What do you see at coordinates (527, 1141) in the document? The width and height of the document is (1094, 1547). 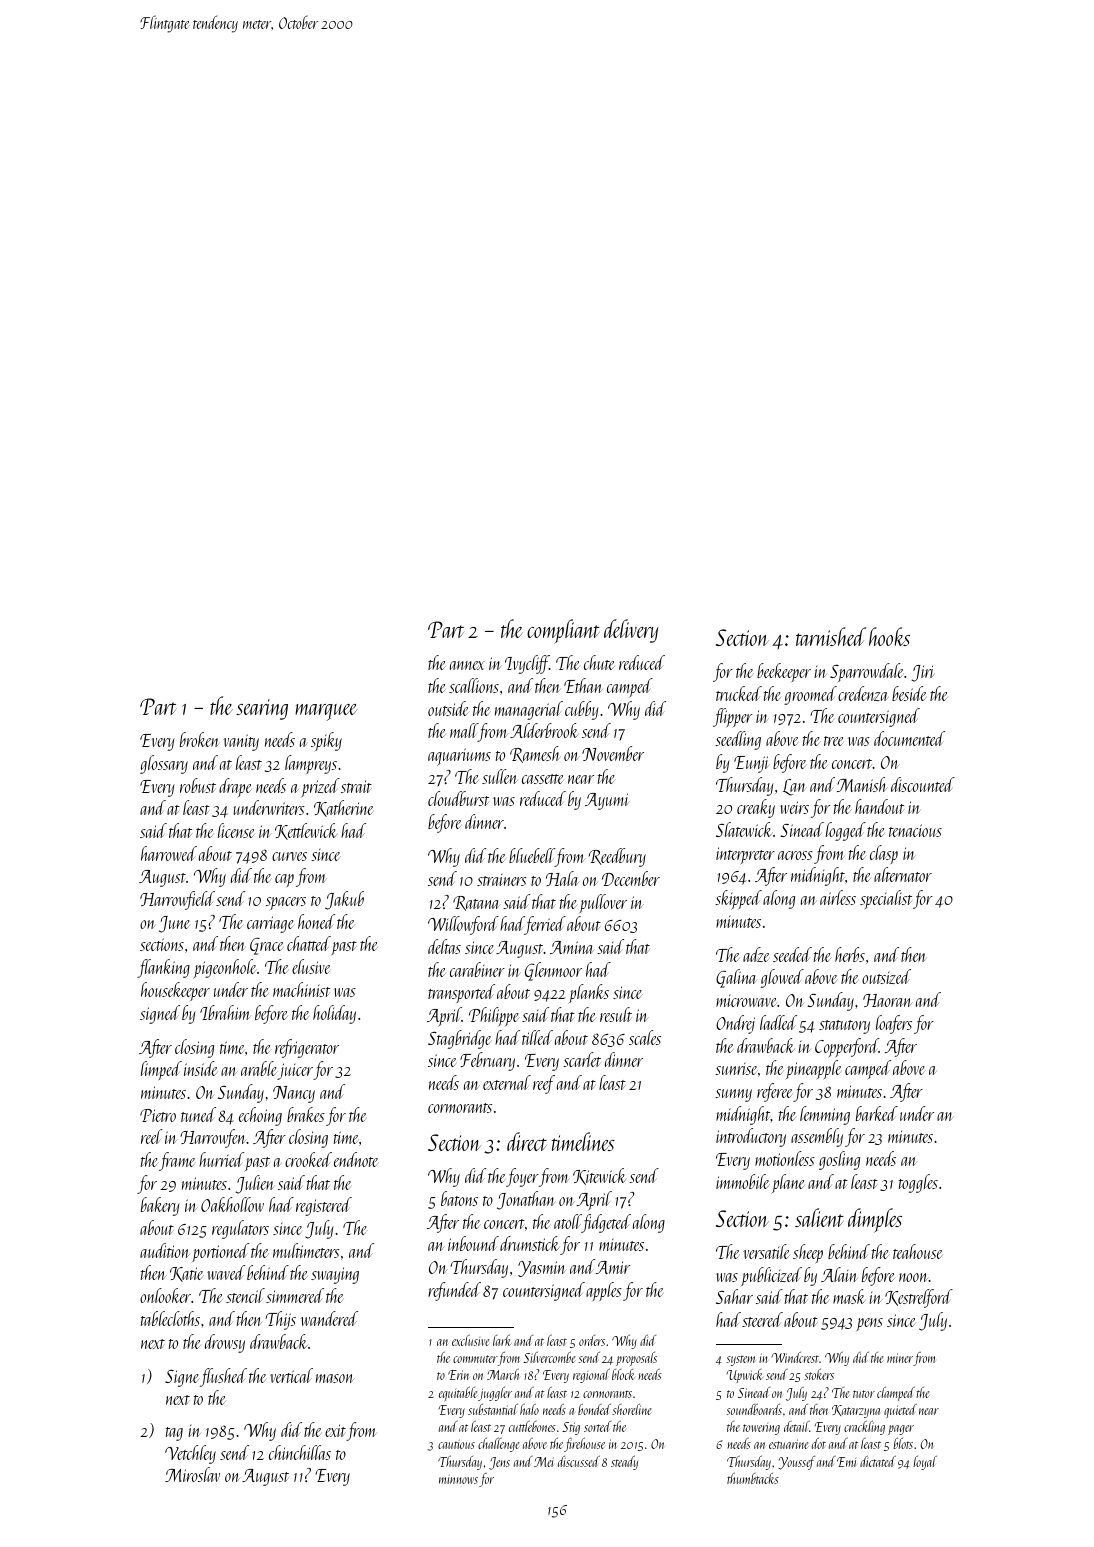 I see `direct` at bounding box center [527, 1141].
